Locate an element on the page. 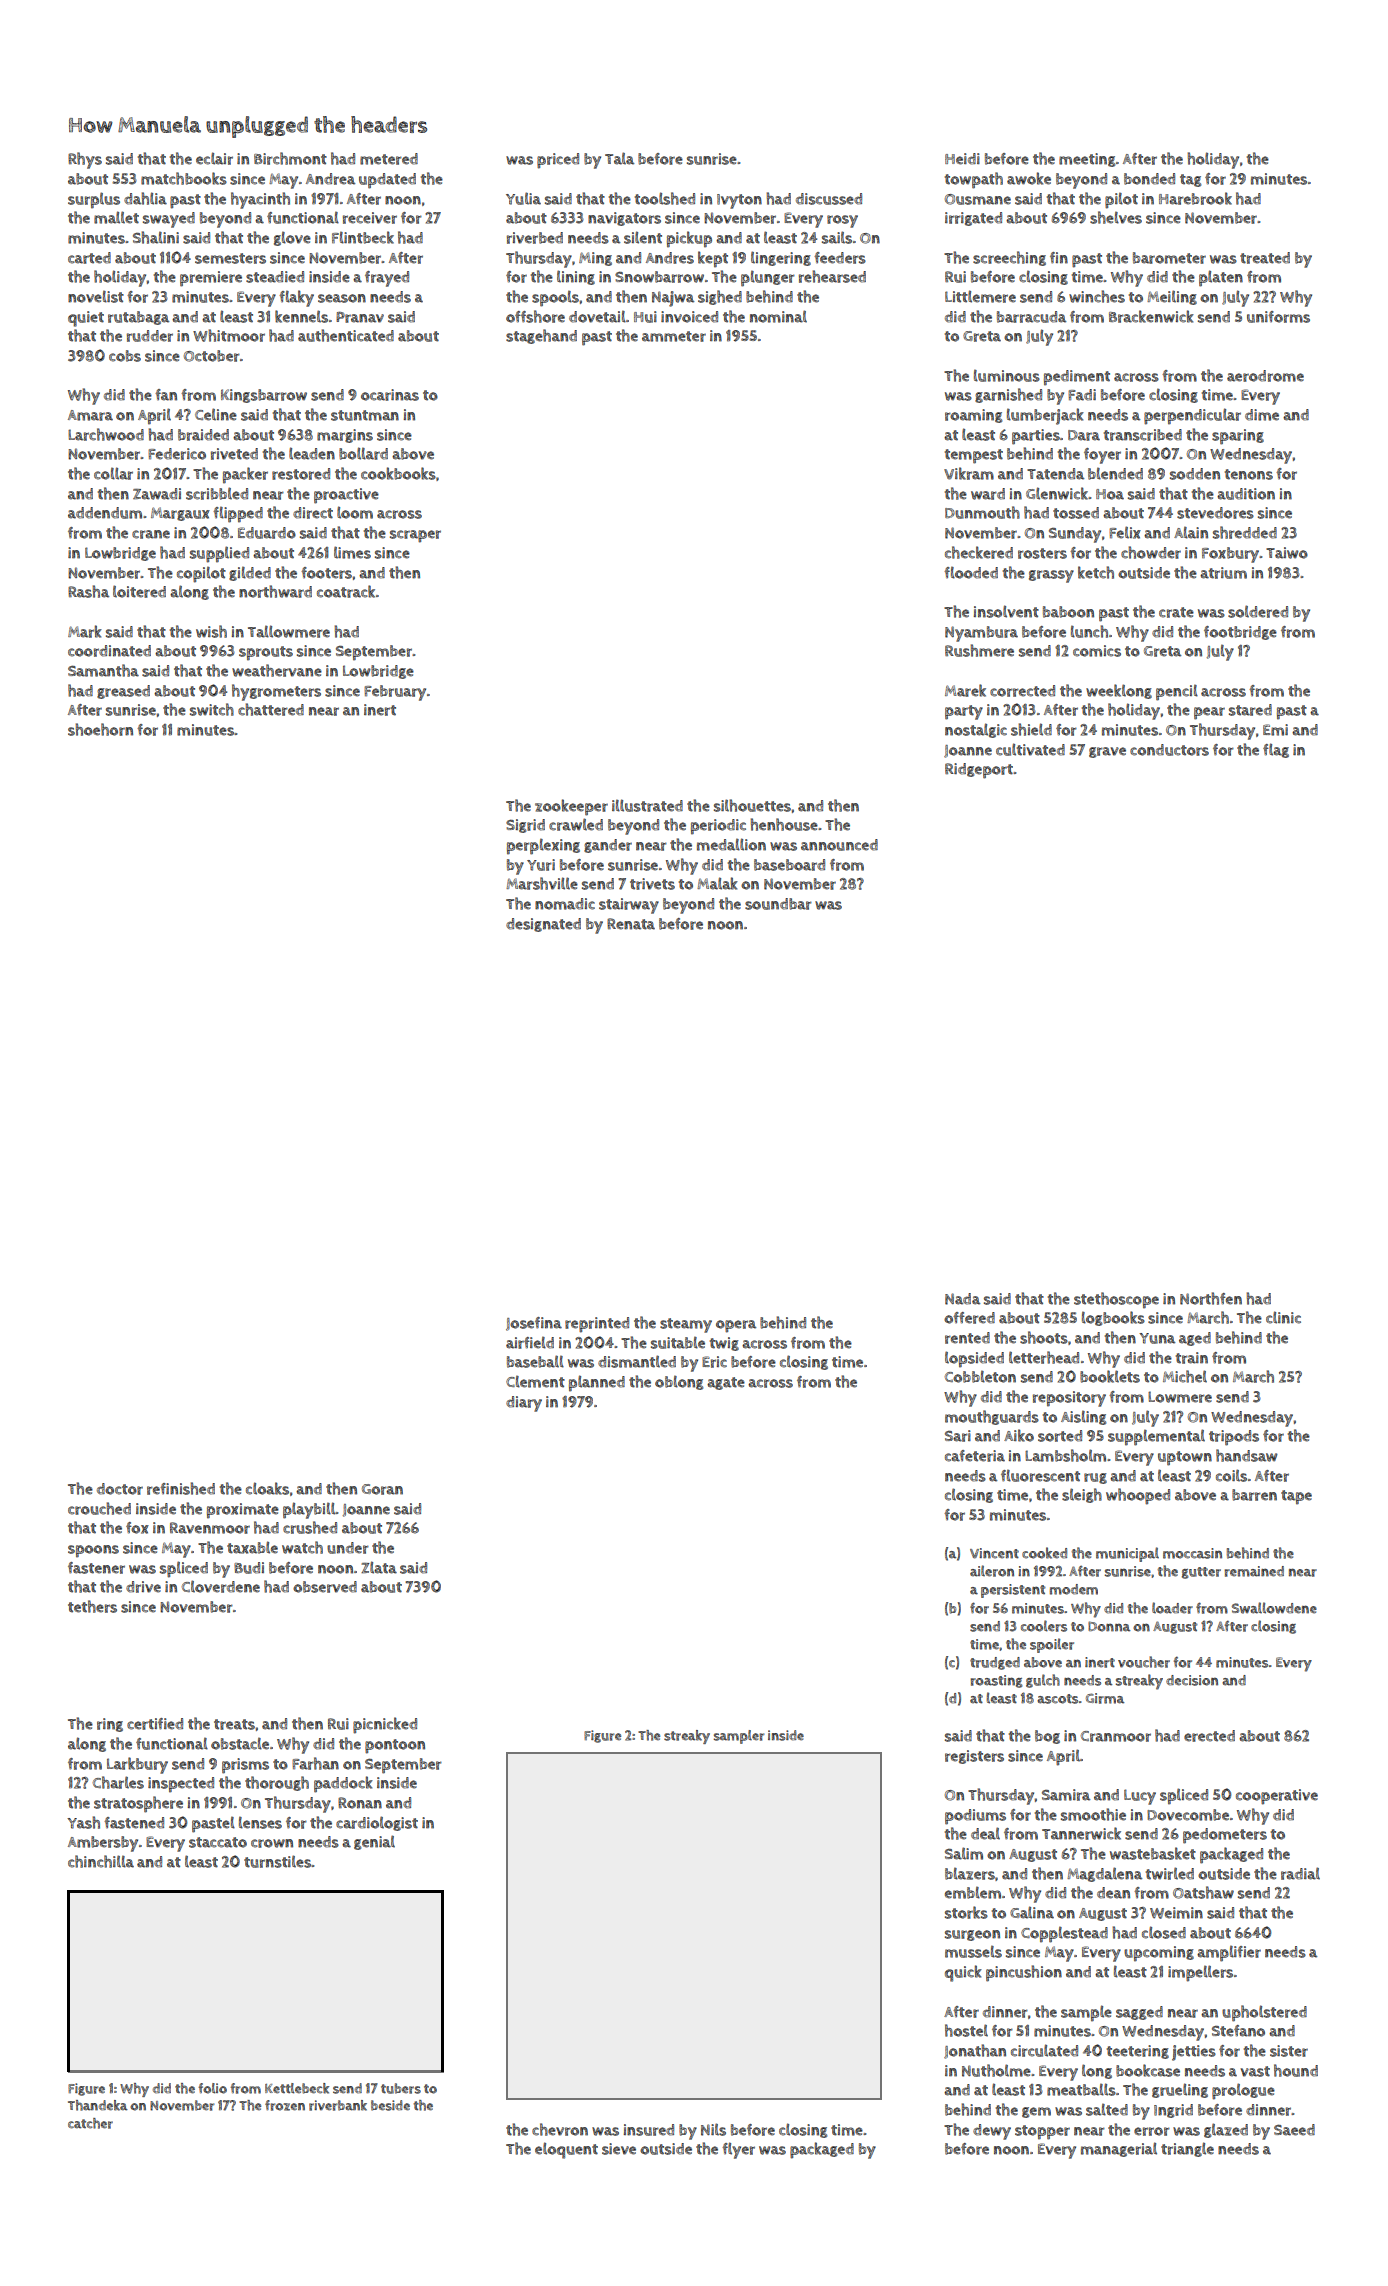 This document has height=2286, width=1388. Swallowdene is located at coordinates (1274, 1608).
